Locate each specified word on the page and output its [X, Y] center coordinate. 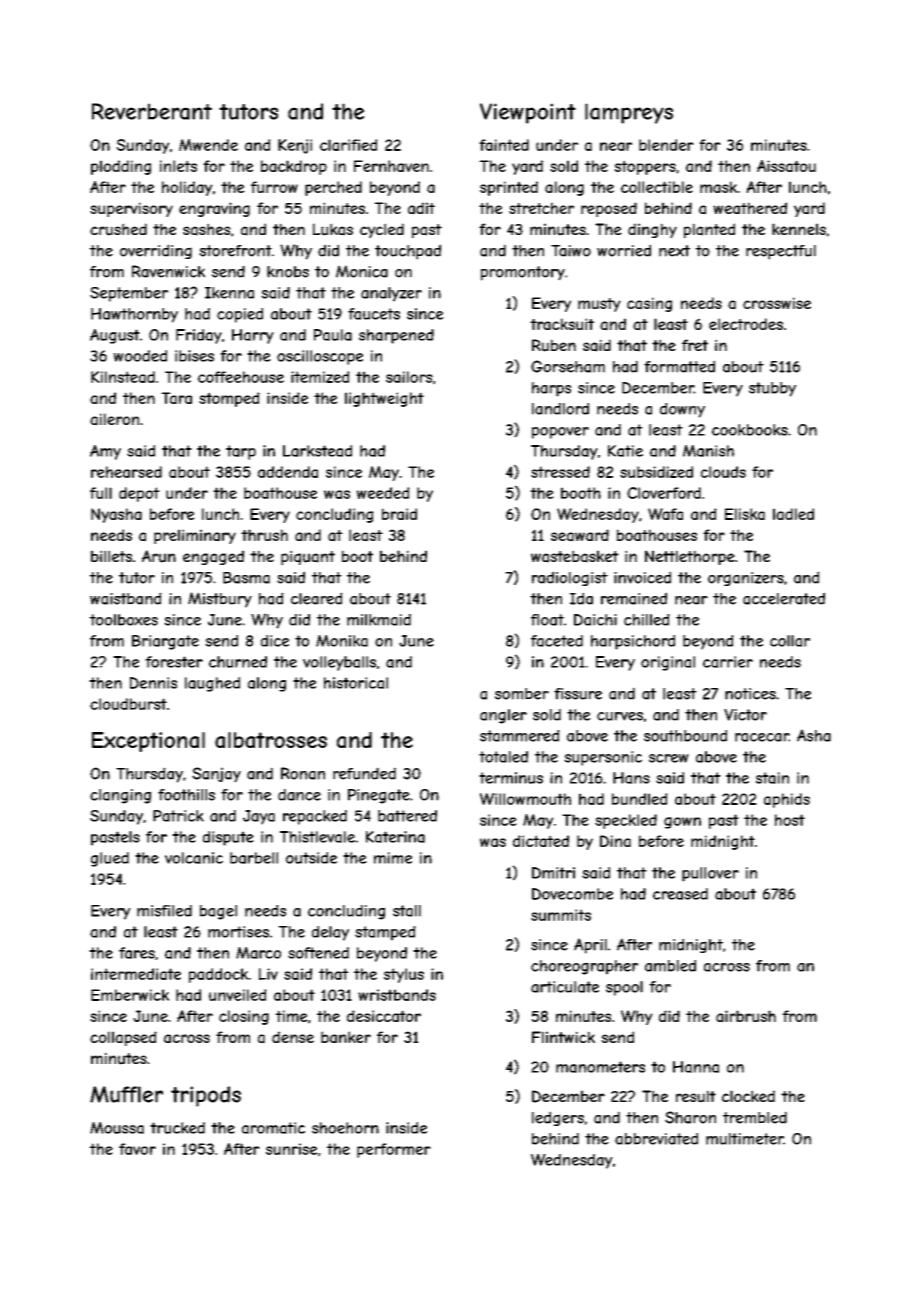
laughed [212, 684]
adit [421, 208]
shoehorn [345, 1128]
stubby [772, 389]
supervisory [131, 209]
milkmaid [379, 620]
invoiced [642, 577]
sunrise [291, 1149]
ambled [670, 966]
